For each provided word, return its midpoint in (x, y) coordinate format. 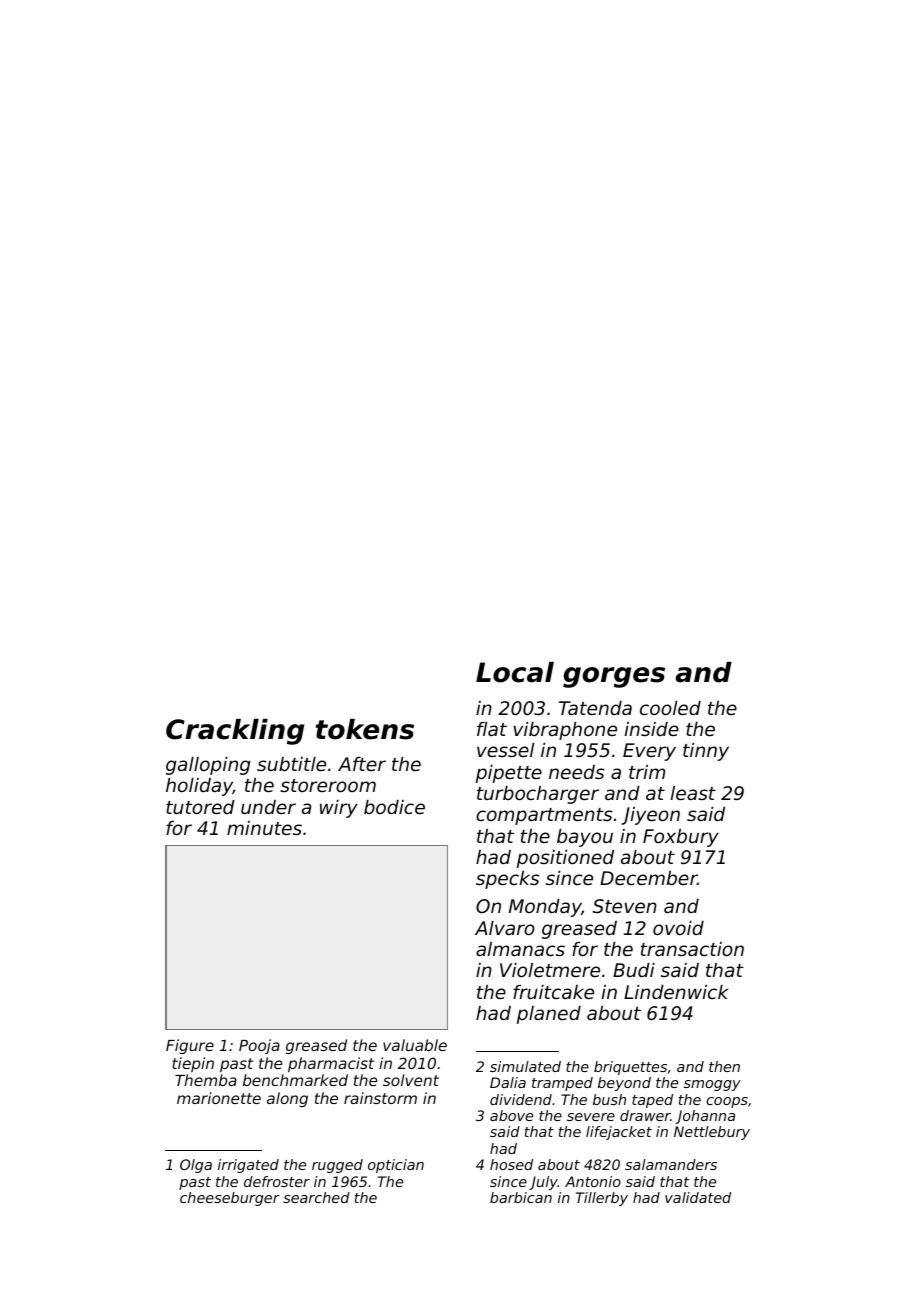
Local (515, 672)
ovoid (678, 928)
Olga (196, 1166)
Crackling (235, 732)
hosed (511, 1164)
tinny (706, 752)
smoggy (712, 1085)
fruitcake (553, 992)
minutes (264, 828)
